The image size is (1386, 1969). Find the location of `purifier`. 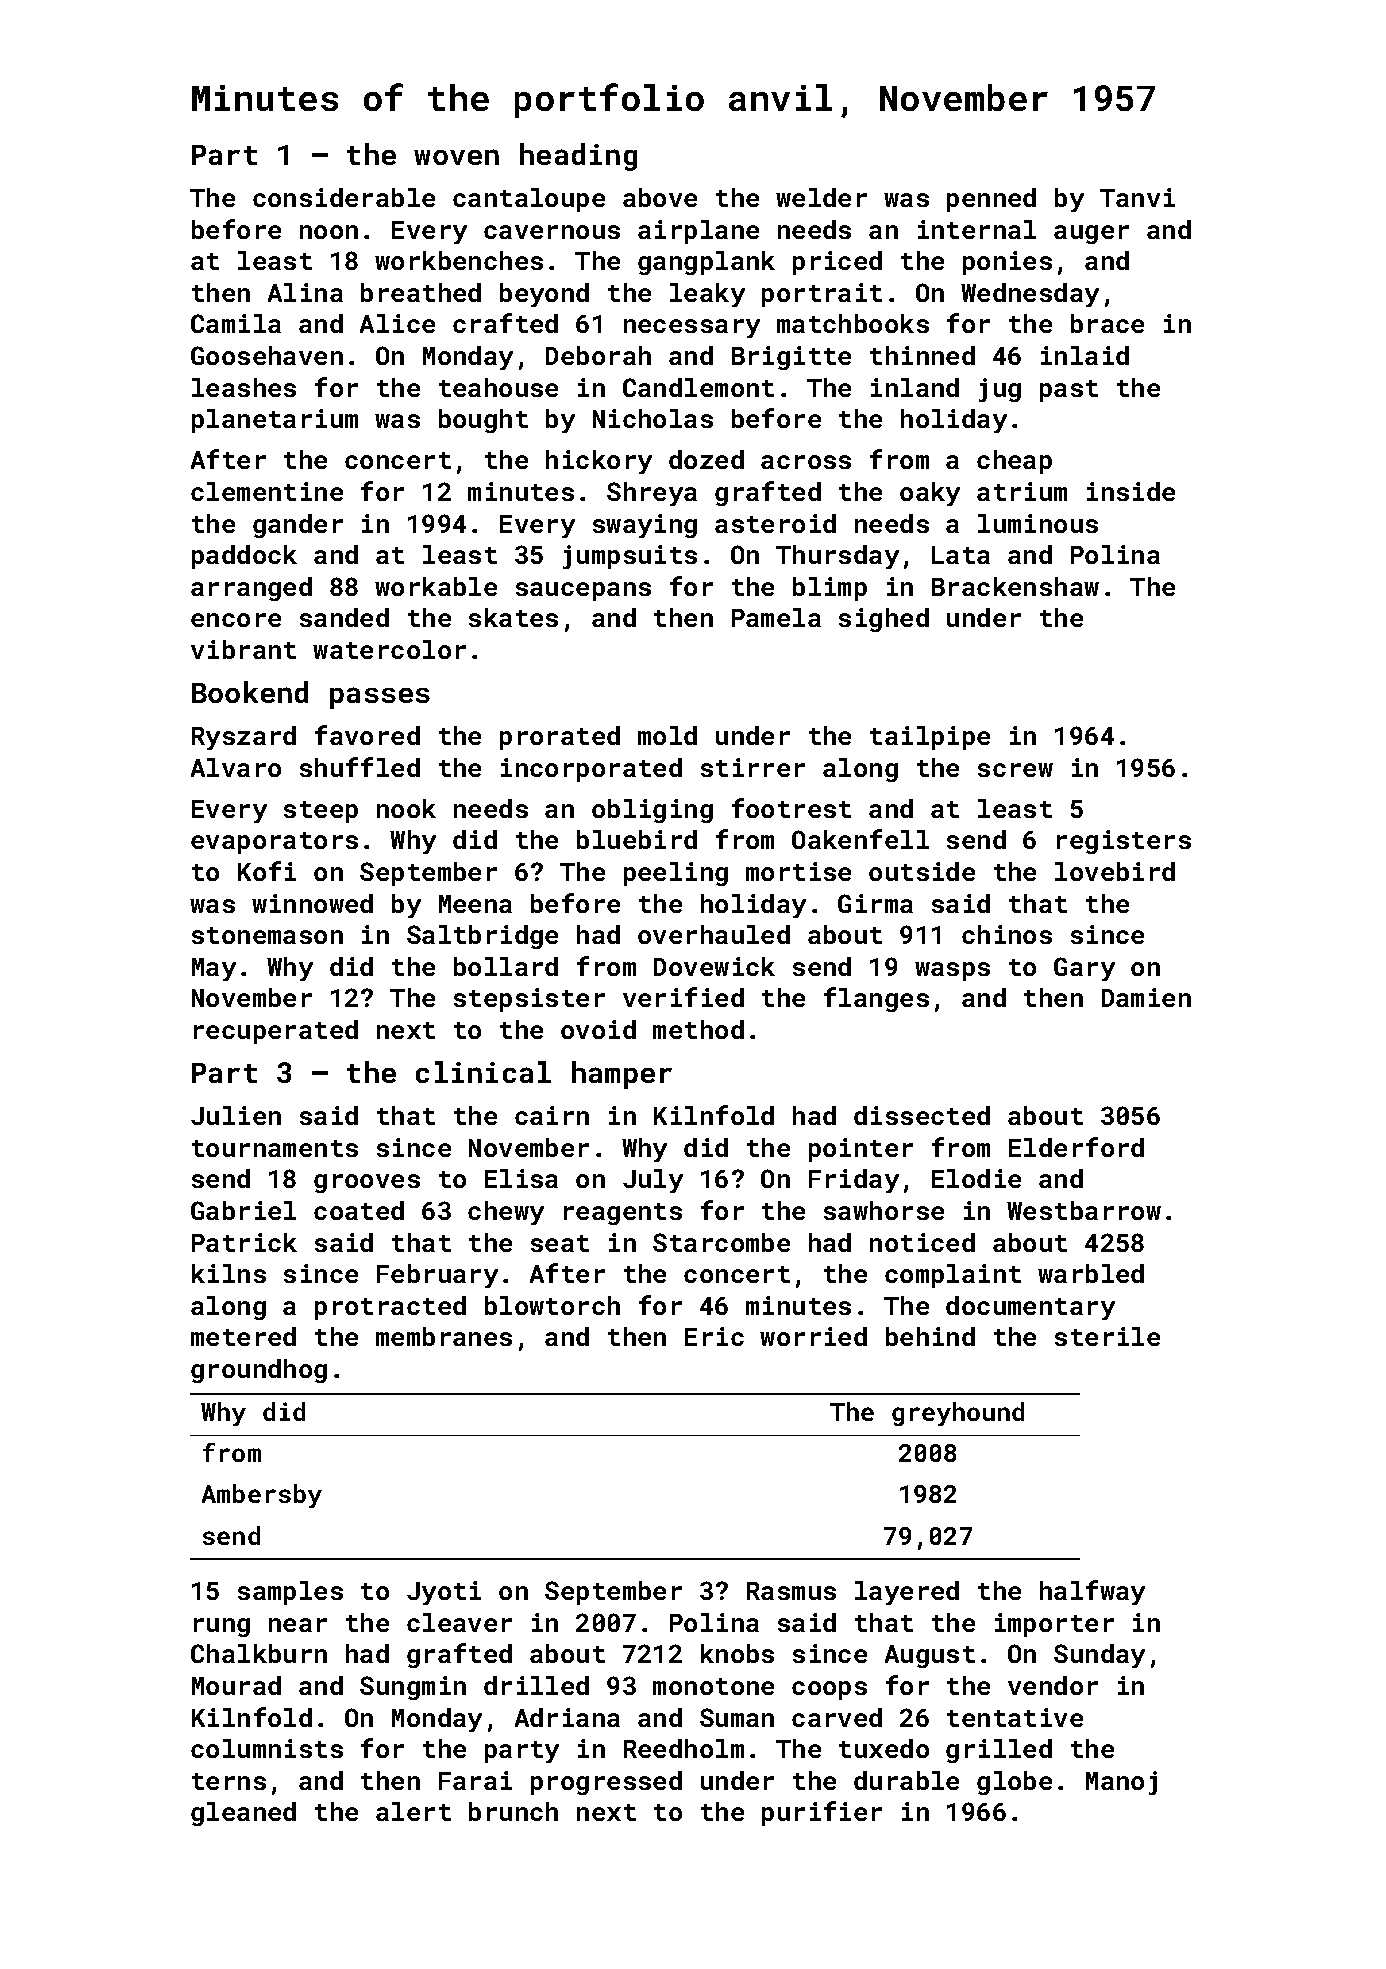

purifier is located at coordinates (822, 1813).
